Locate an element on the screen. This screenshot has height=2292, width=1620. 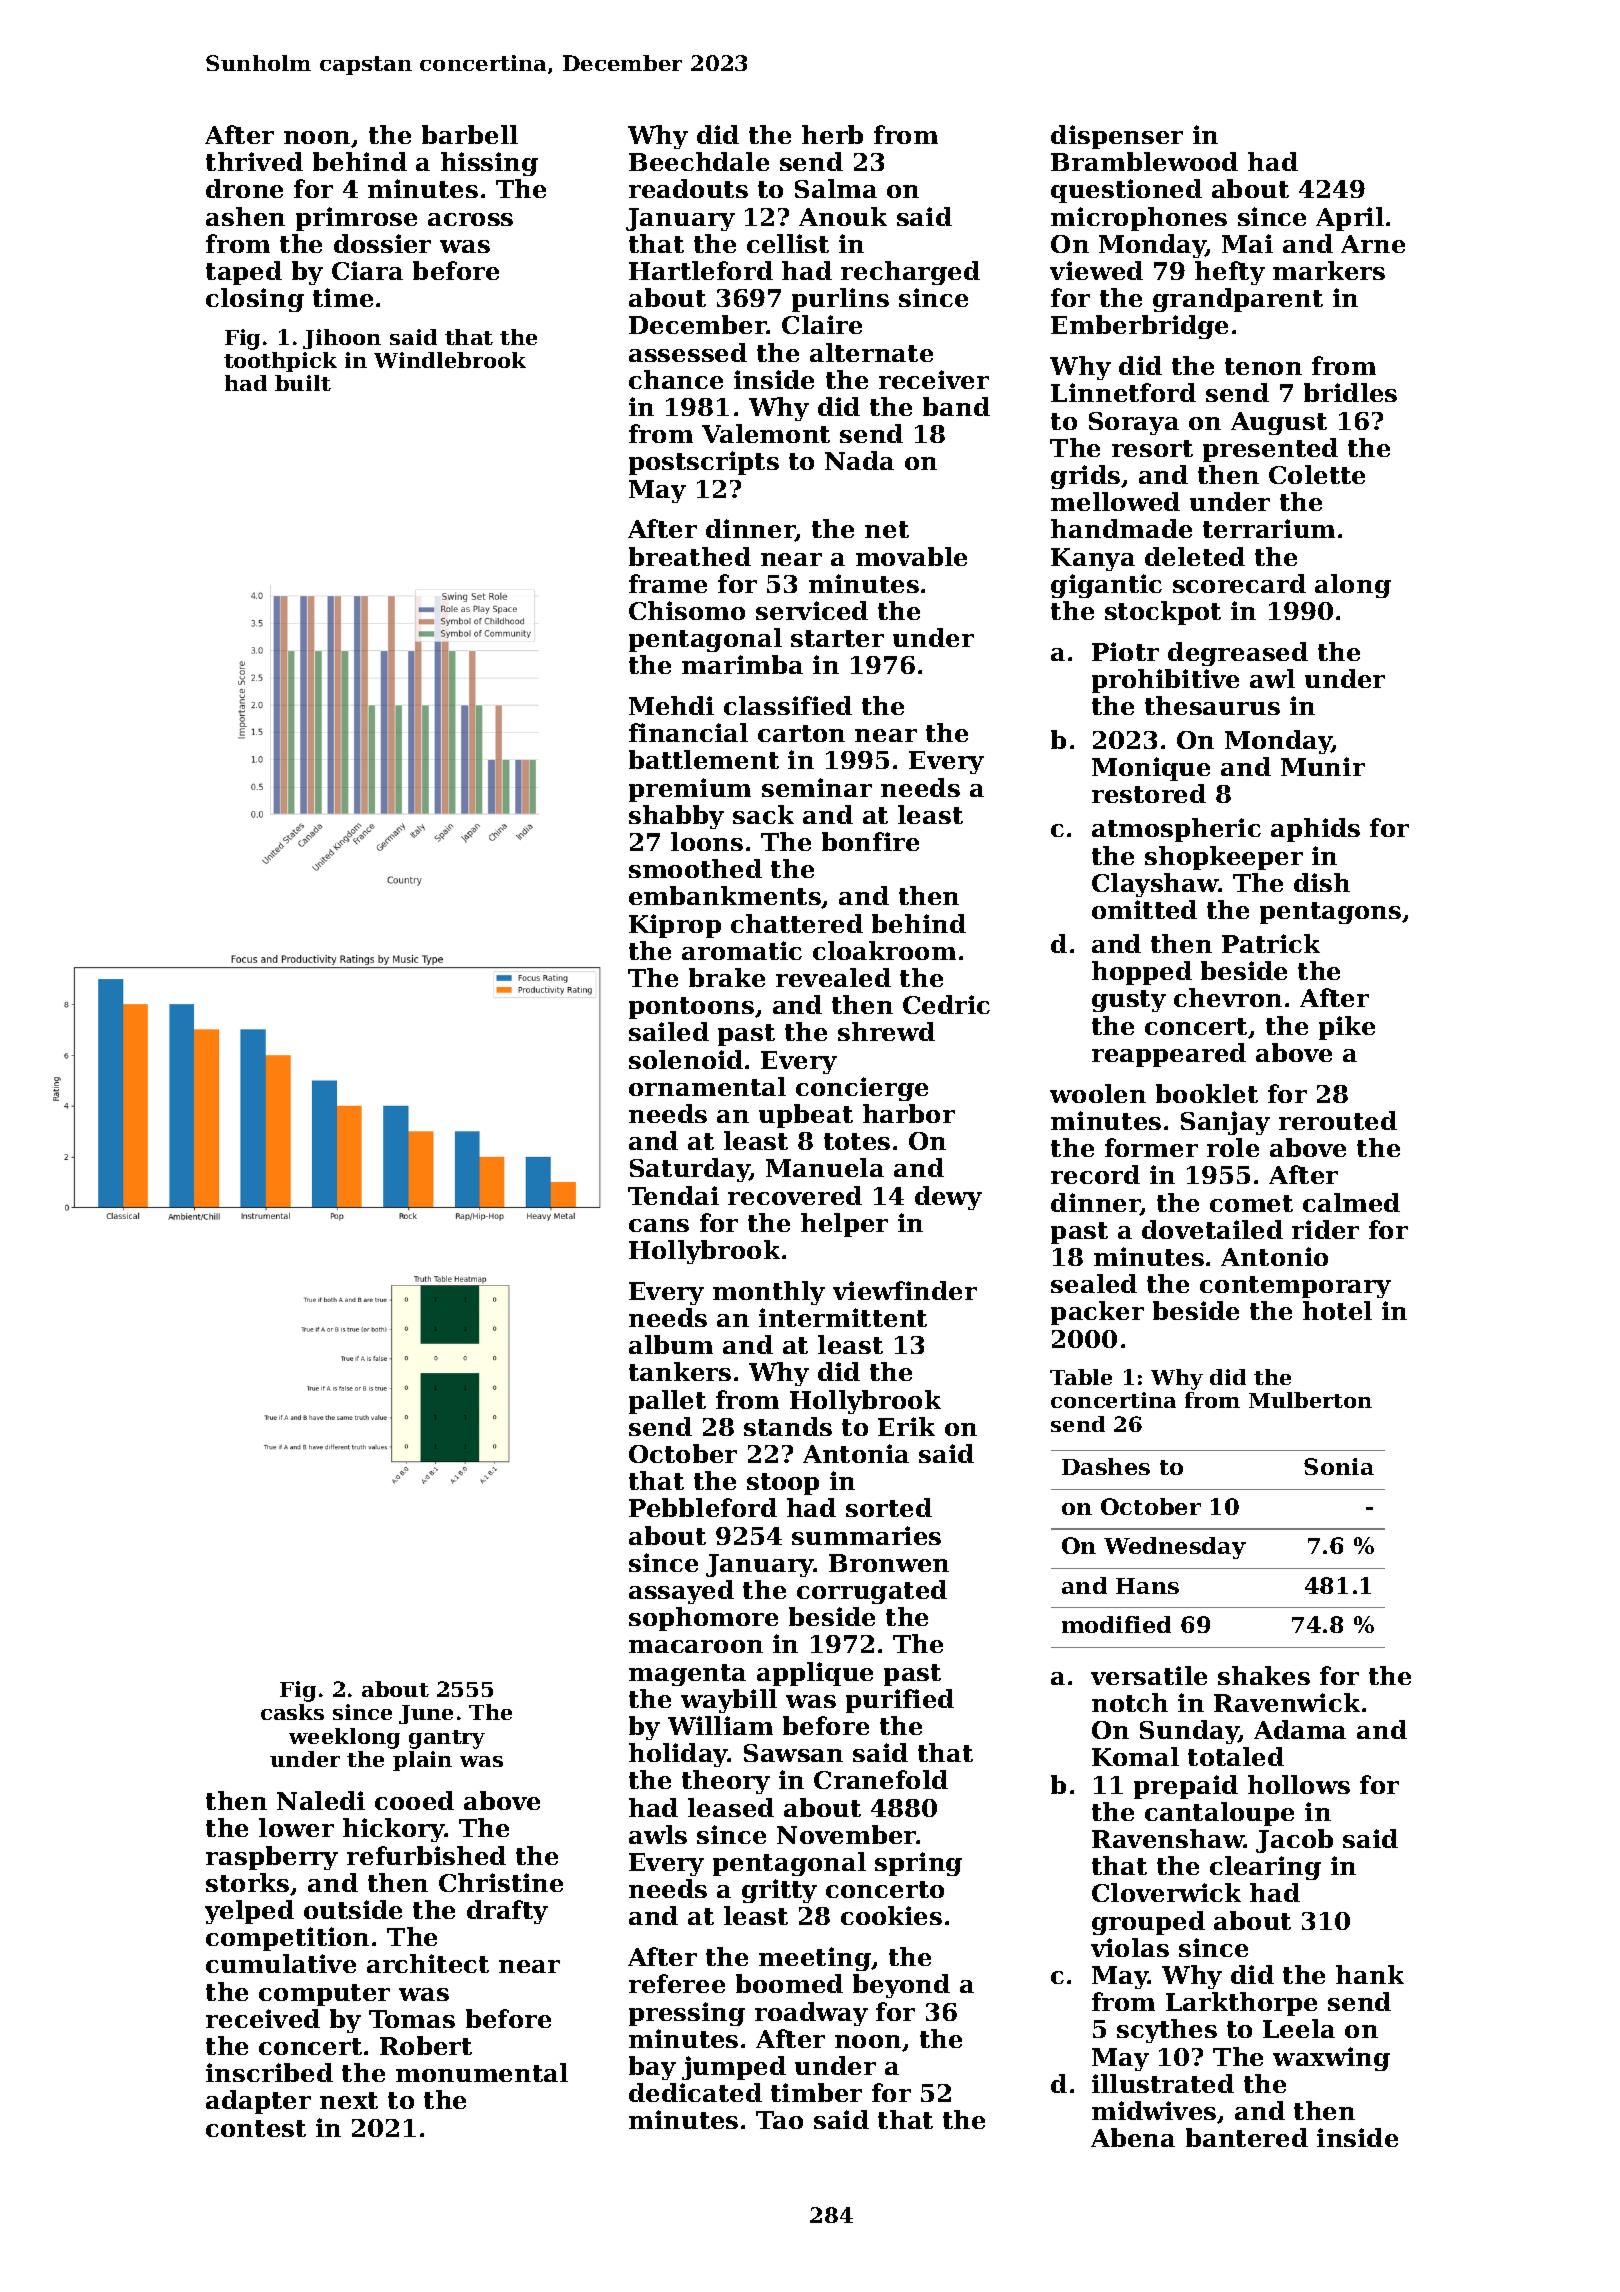
thesaurus is located at coordinates (1212, 705).
